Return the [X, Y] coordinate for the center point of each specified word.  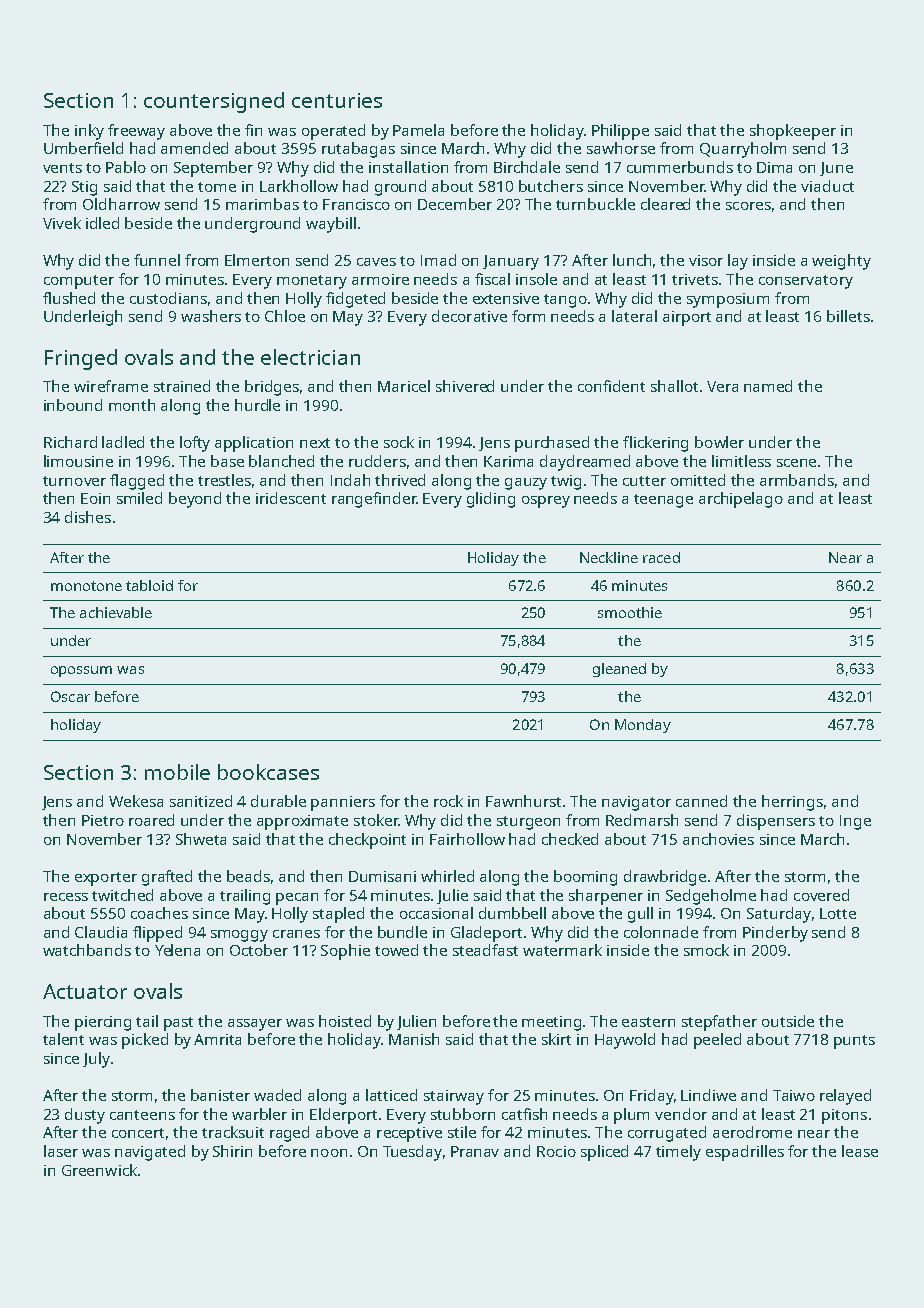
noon [329, 1153]
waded [277, 1095]
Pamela [418, 130]
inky [89, 132]
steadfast [485, 950]
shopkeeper [793, 132]
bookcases [268, 772]
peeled [717, 1041]
